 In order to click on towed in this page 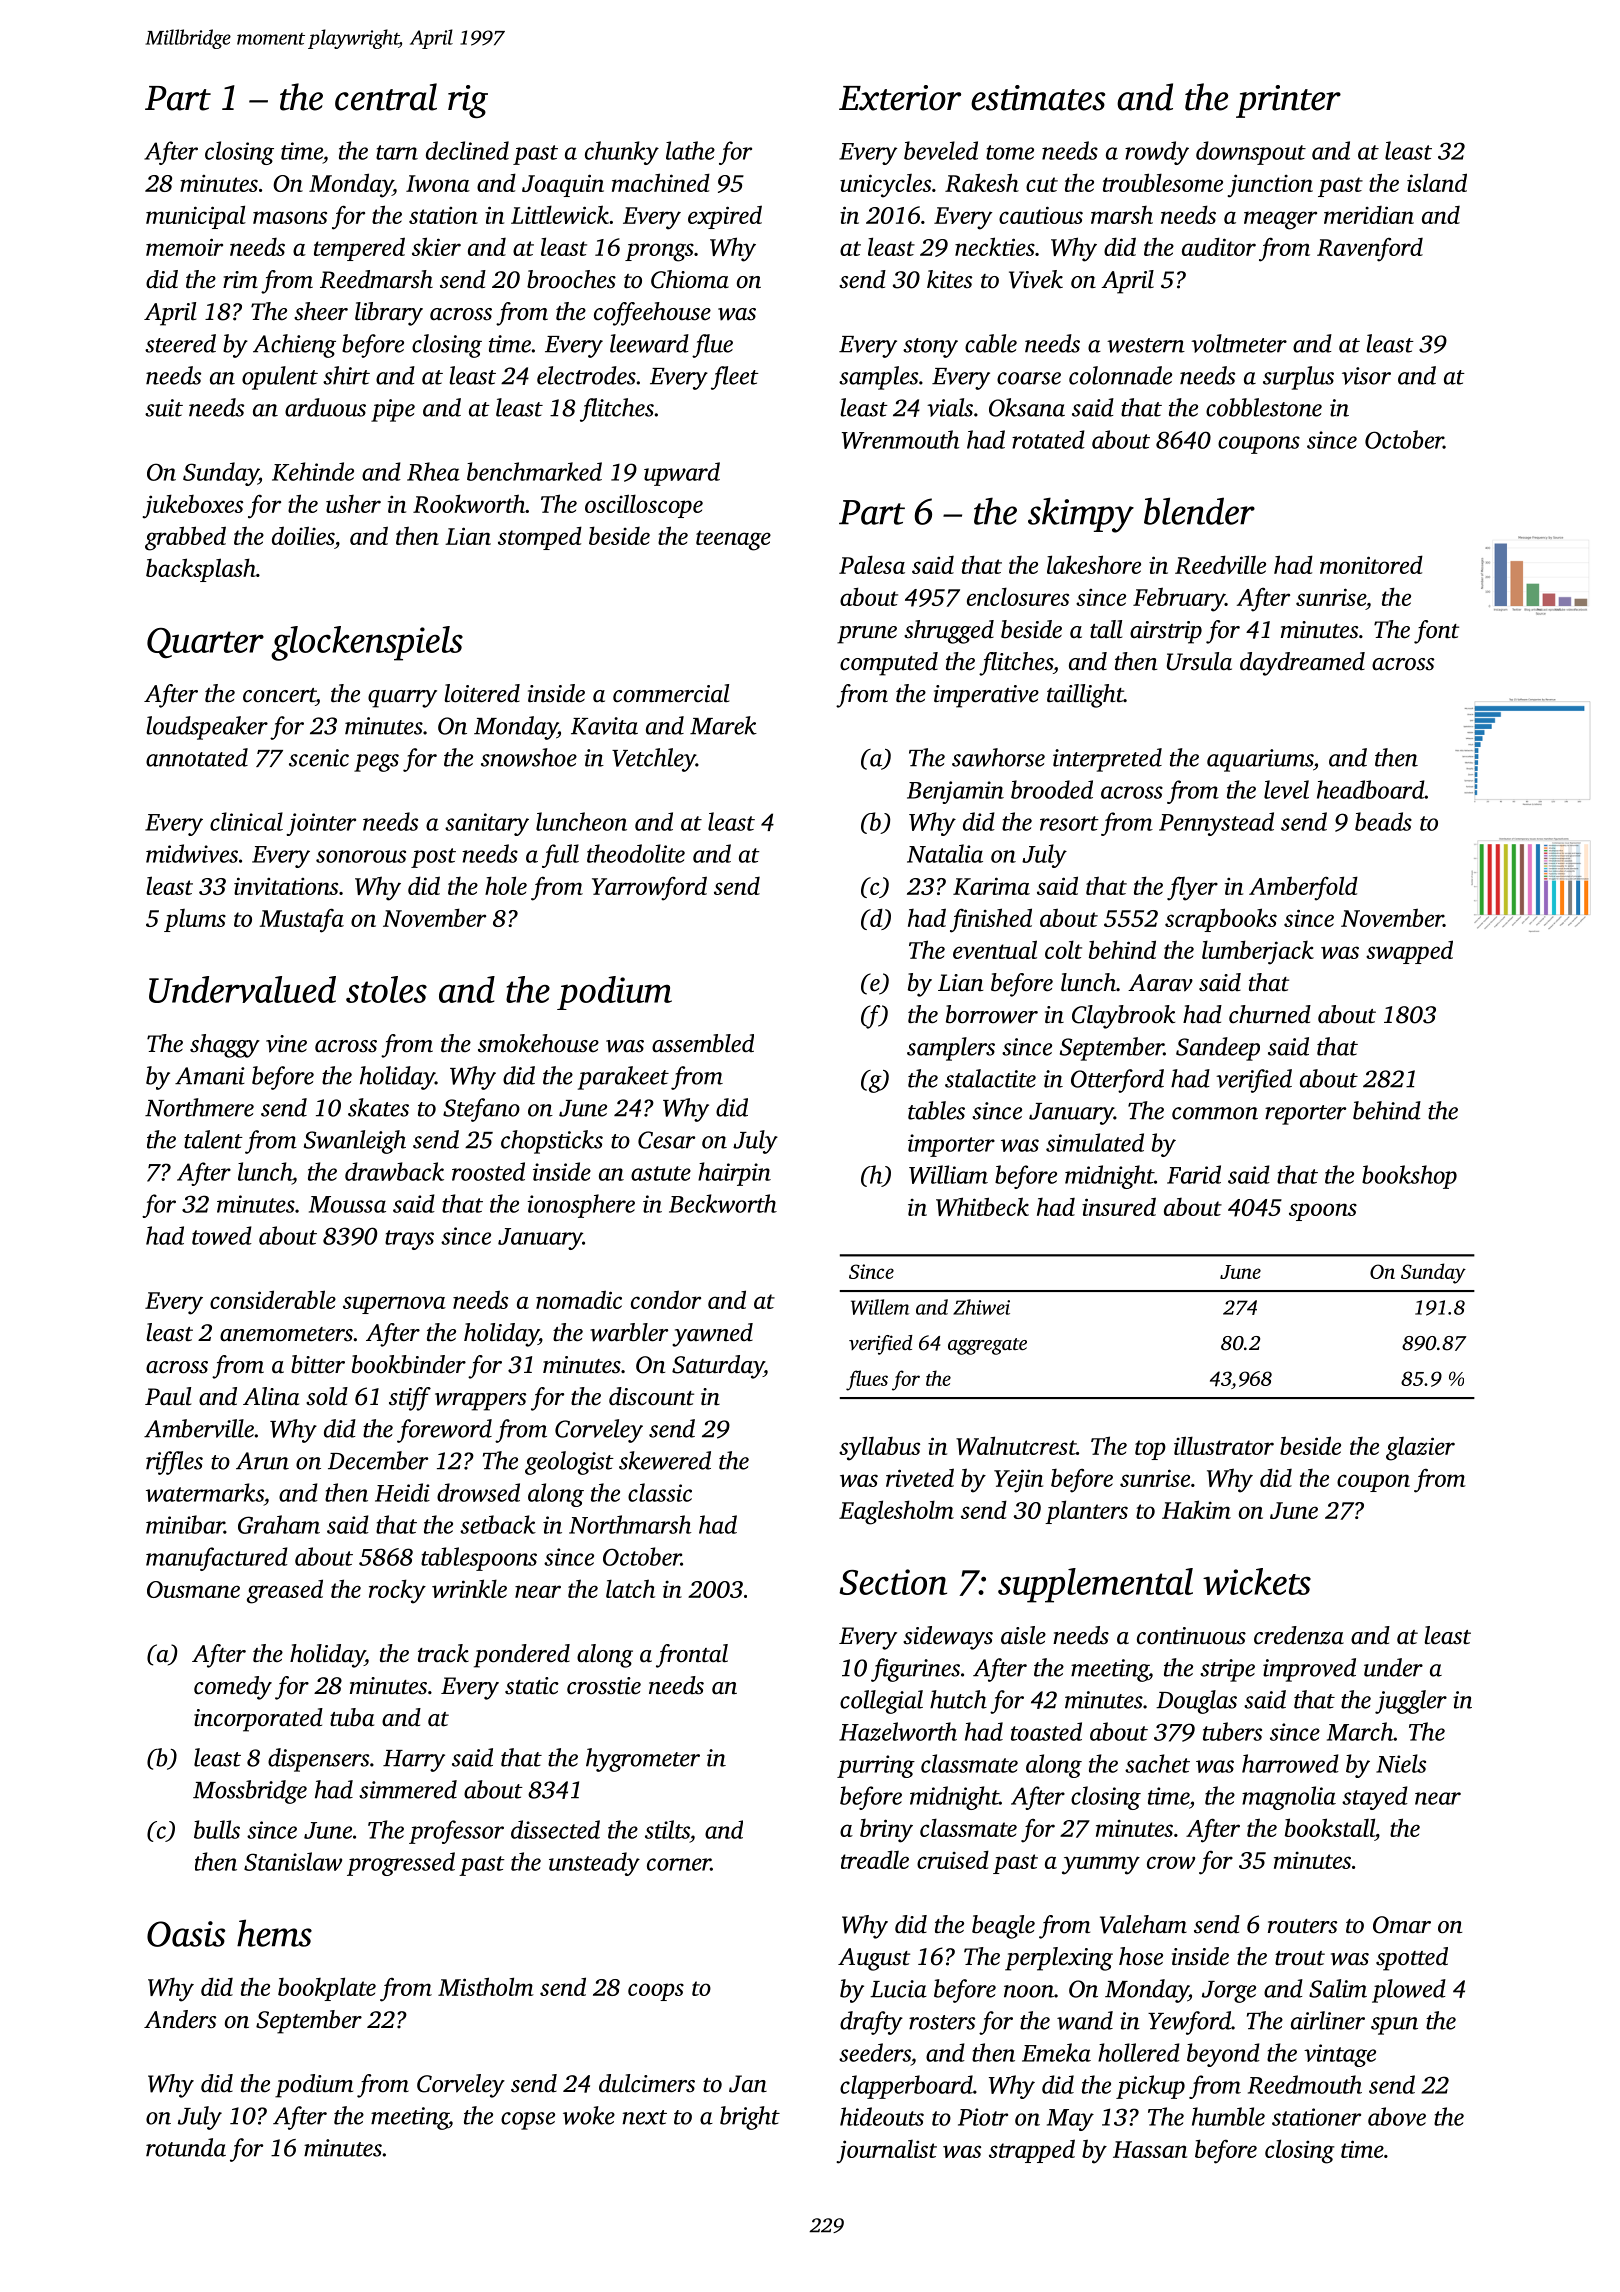, I will do `click(222, 1235)`.
